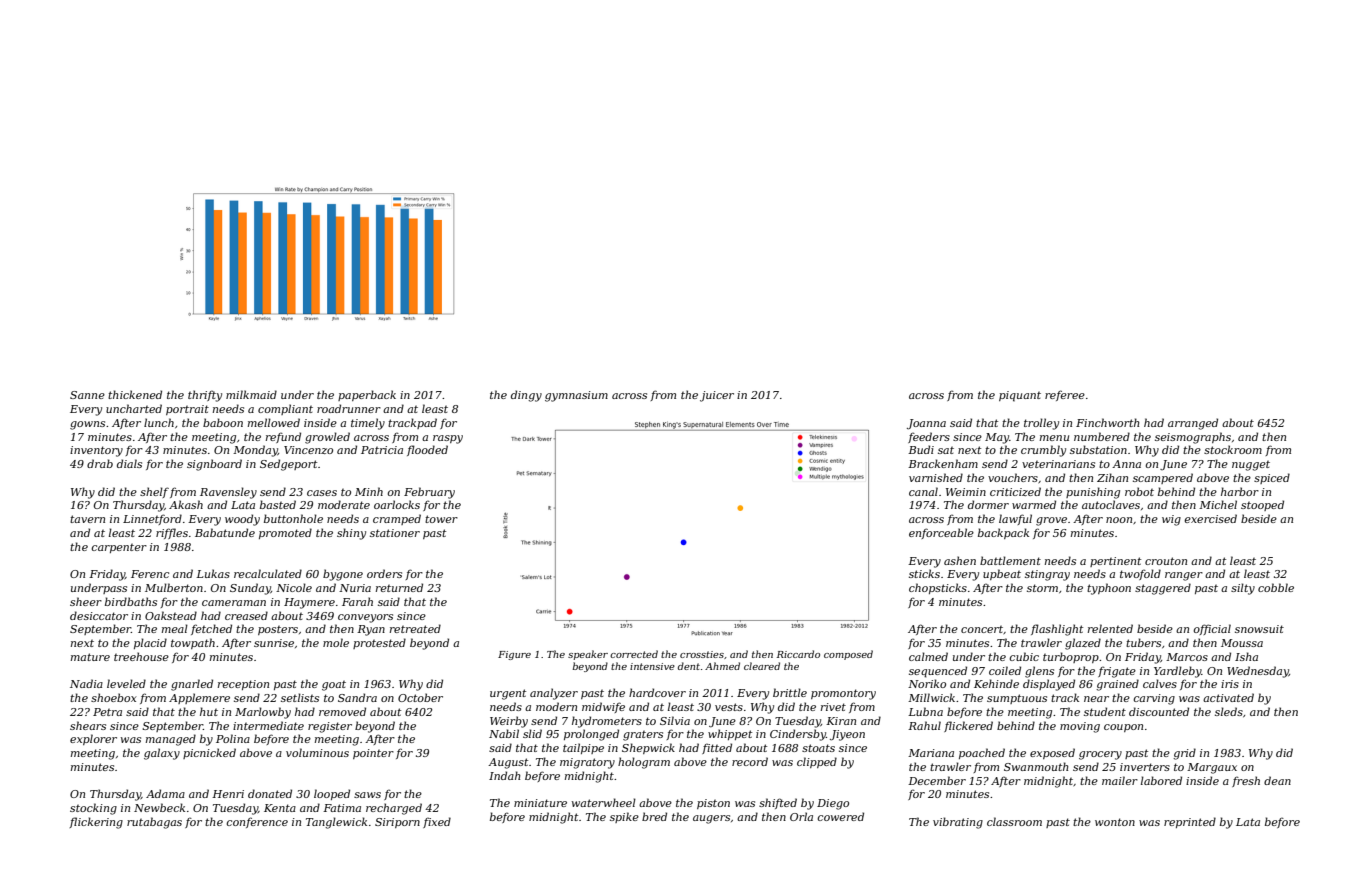 Image resolution: width=1372 pixels, height=887 pixels. What do you see at coordinates (1251, 465) in the screenshot?
I see `nugget` at bounding box center [1251, 465].
